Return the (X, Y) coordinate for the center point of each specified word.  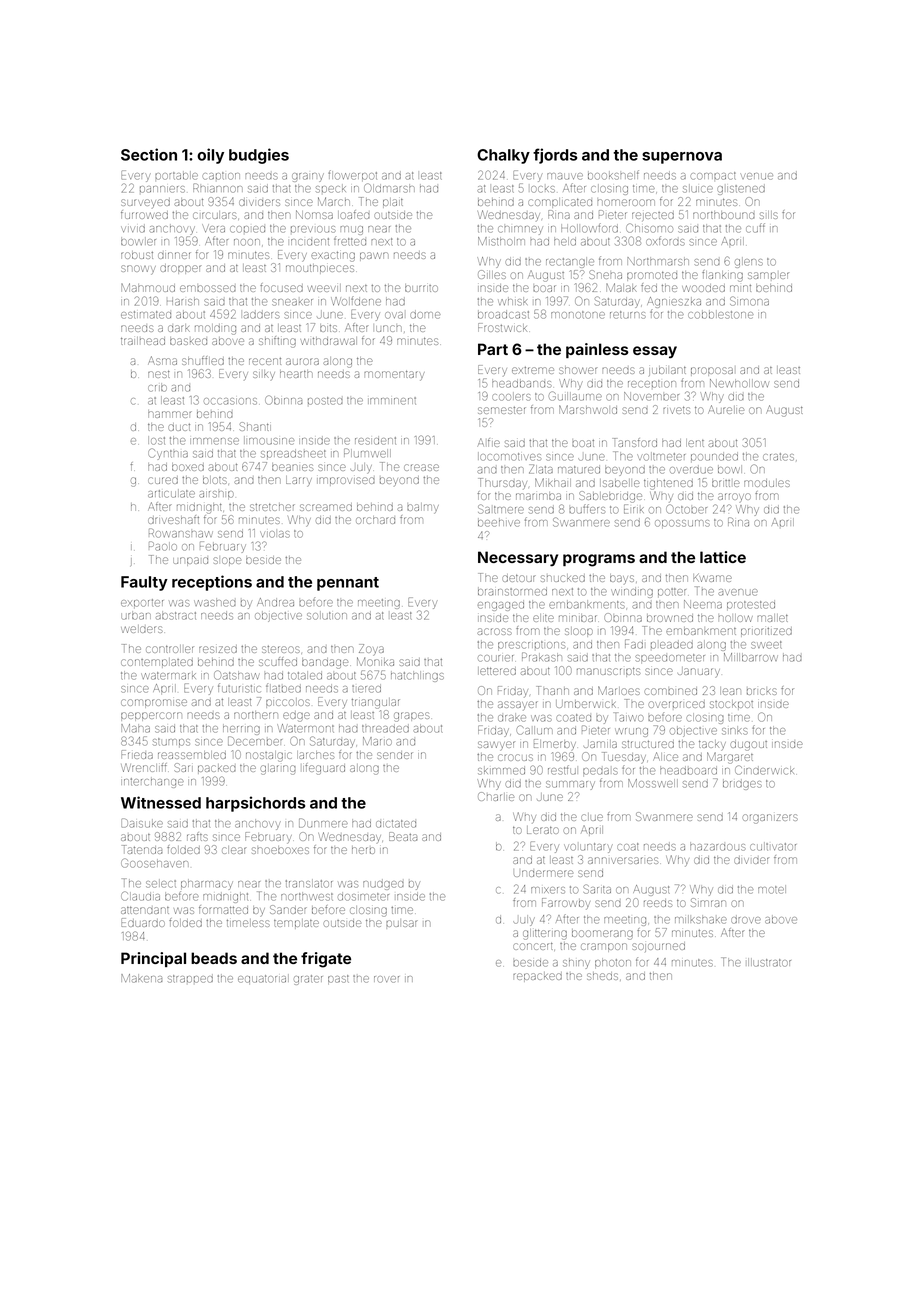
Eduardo (143, 922)
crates (778, 457)
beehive (499, 522)
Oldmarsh (389, 188)
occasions (230, 401)
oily (210, 156)
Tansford (635, 442)
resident (375, 441)
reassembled (192, 755)
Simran (708, 902)
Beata (403, 836)
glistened (741, 190)
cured (163, 480)
